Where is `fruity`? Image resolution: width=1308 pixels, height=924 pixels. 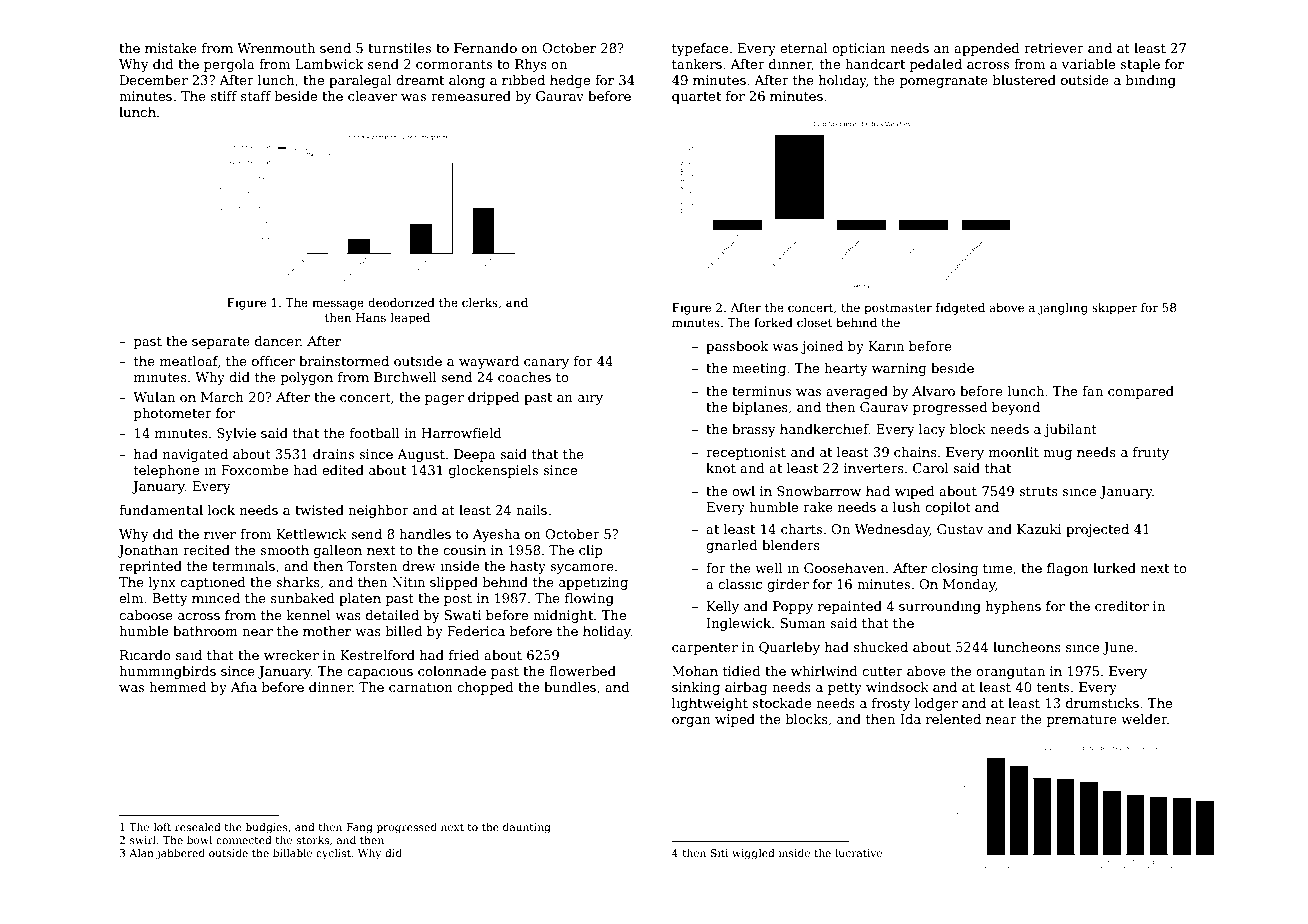 fruity is located at coordinates (1151, 453).
